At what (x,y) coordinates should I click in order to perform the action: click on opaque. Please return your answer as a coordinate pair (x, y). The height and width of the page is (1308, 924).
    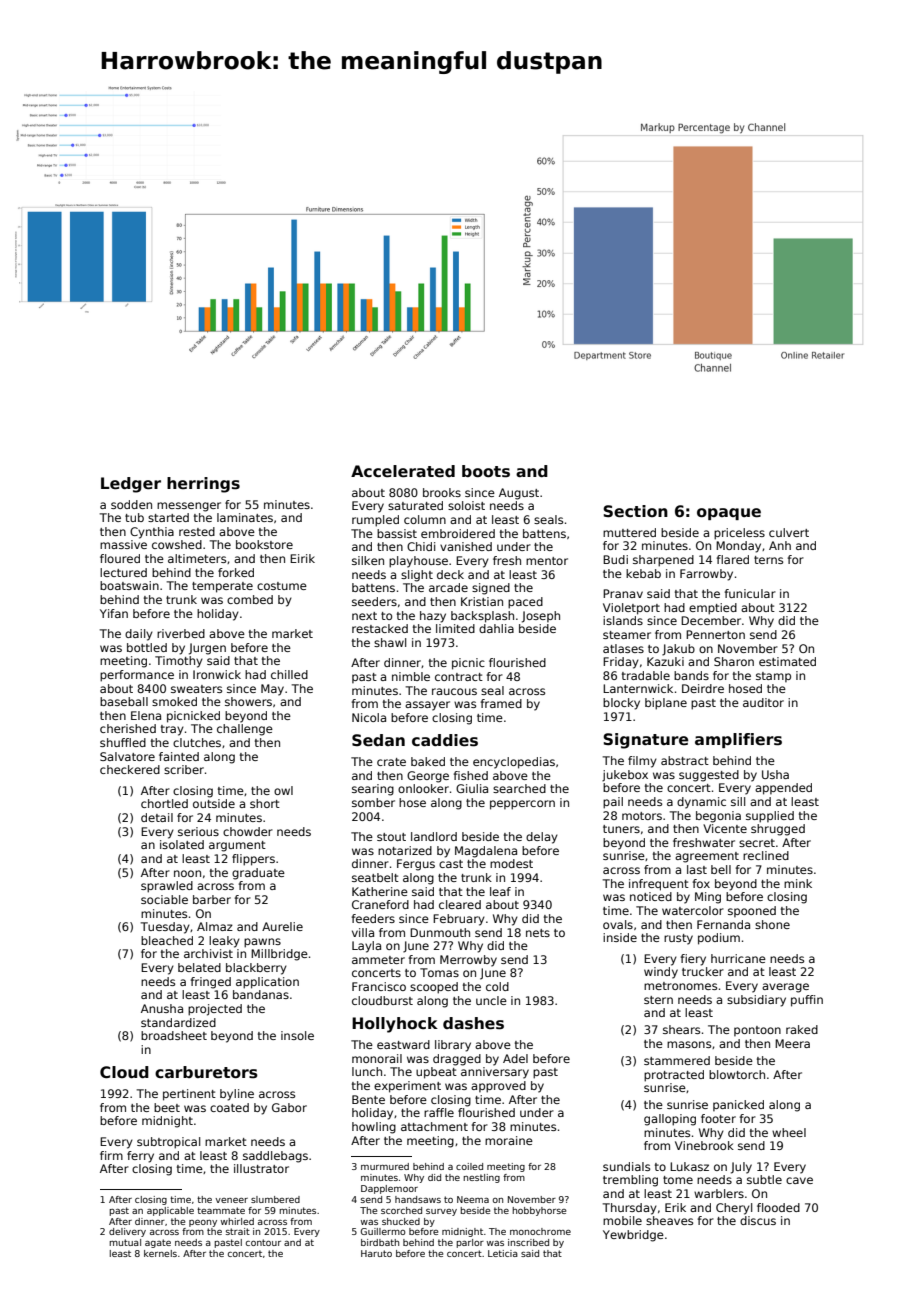
    Looking at the image, I should click on (729, 514).
